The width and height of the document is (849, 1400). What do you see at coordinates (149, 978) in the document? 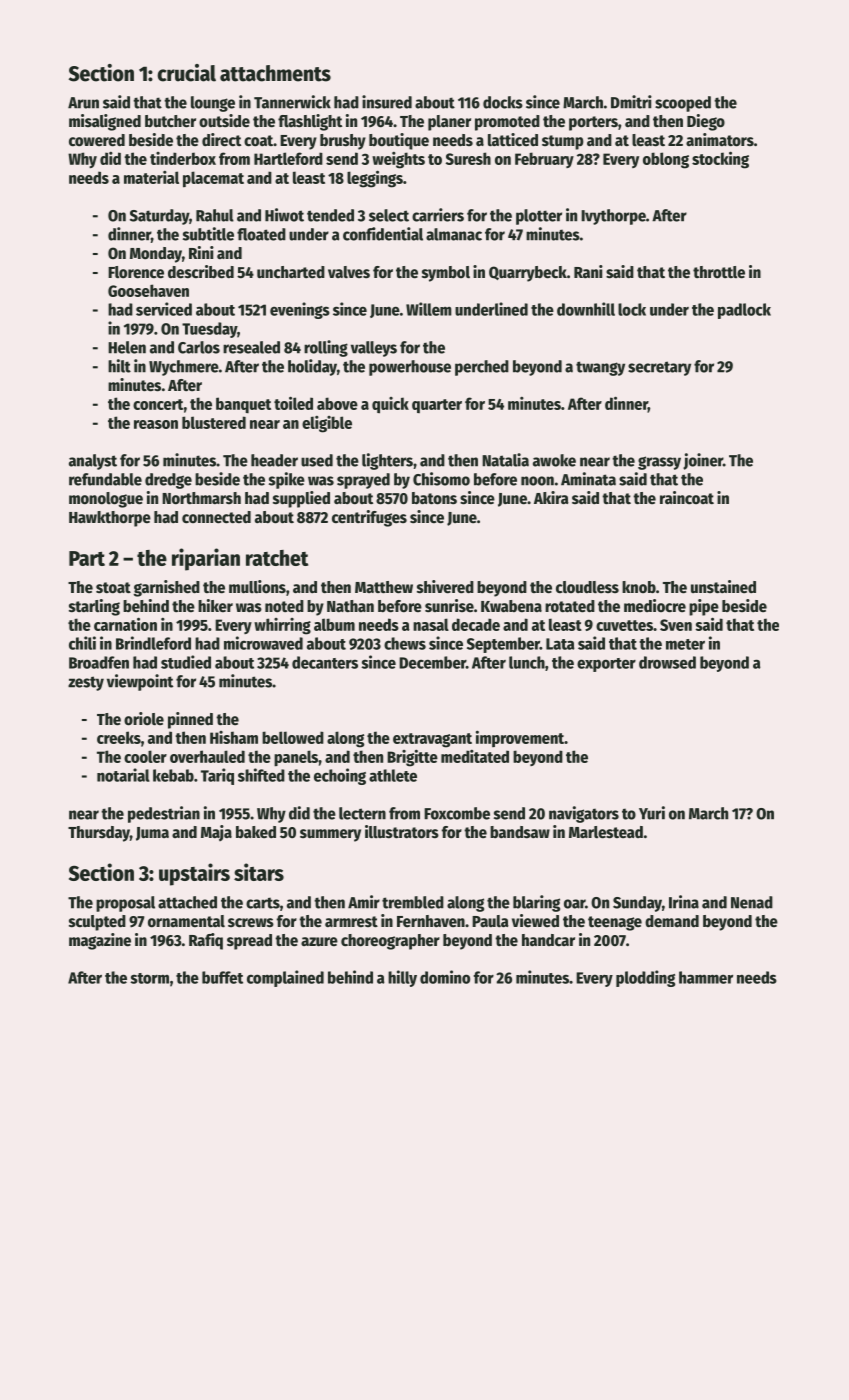
I see `storm` at bounding box center [149, 978].
